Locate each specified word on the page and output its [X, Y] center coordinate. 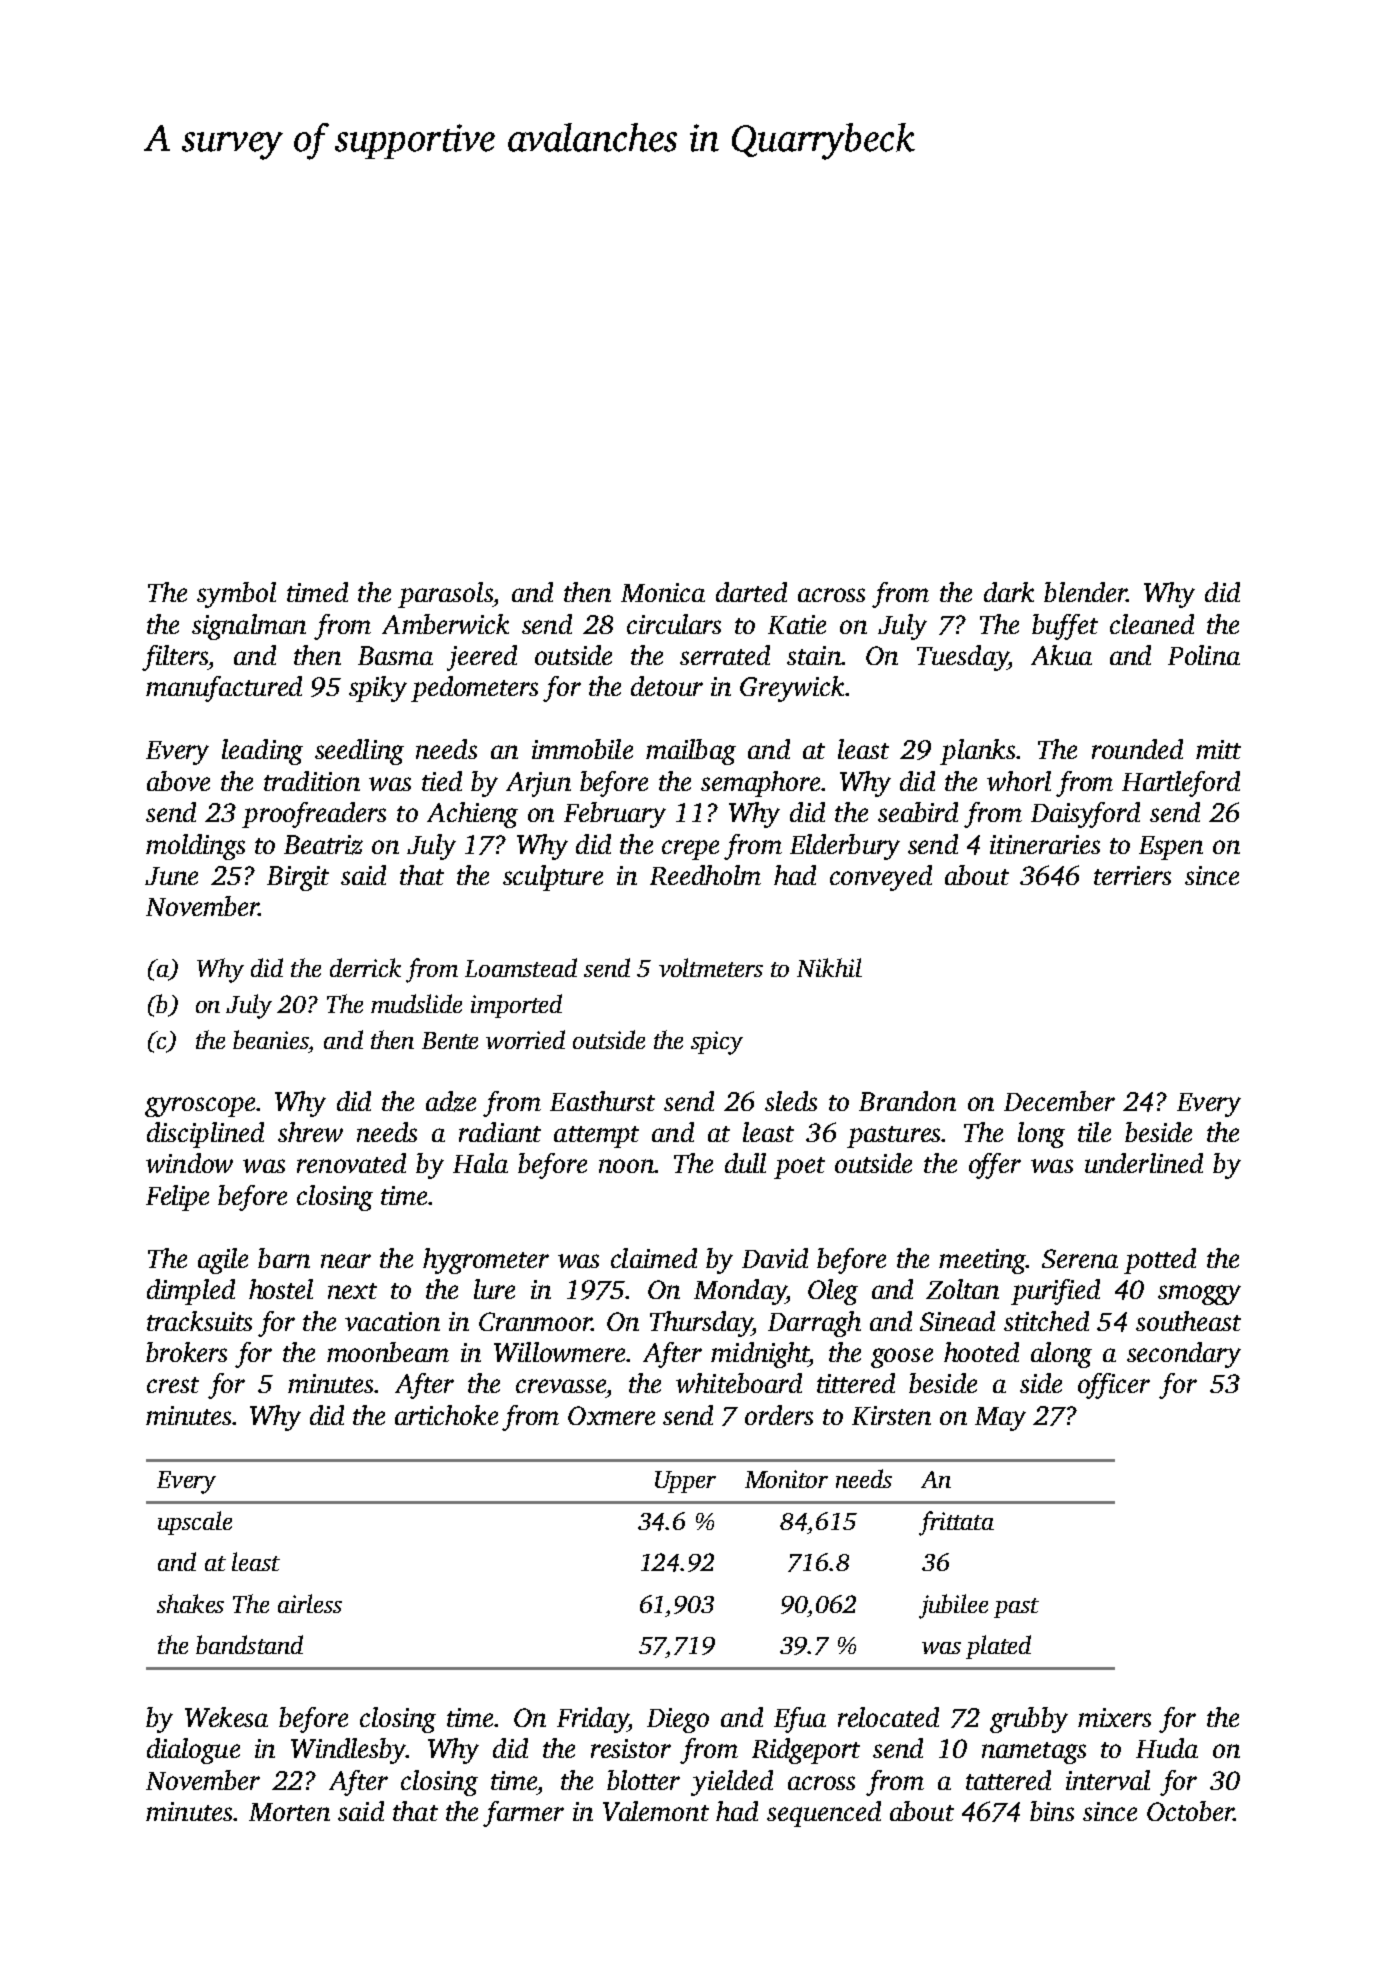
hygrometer [486, 1261]
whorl [1019, 781]
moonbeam [388, 1352]
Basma [395, 655]
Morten [289, 1812]
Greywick [792, 689]
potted [1160, 1261]
